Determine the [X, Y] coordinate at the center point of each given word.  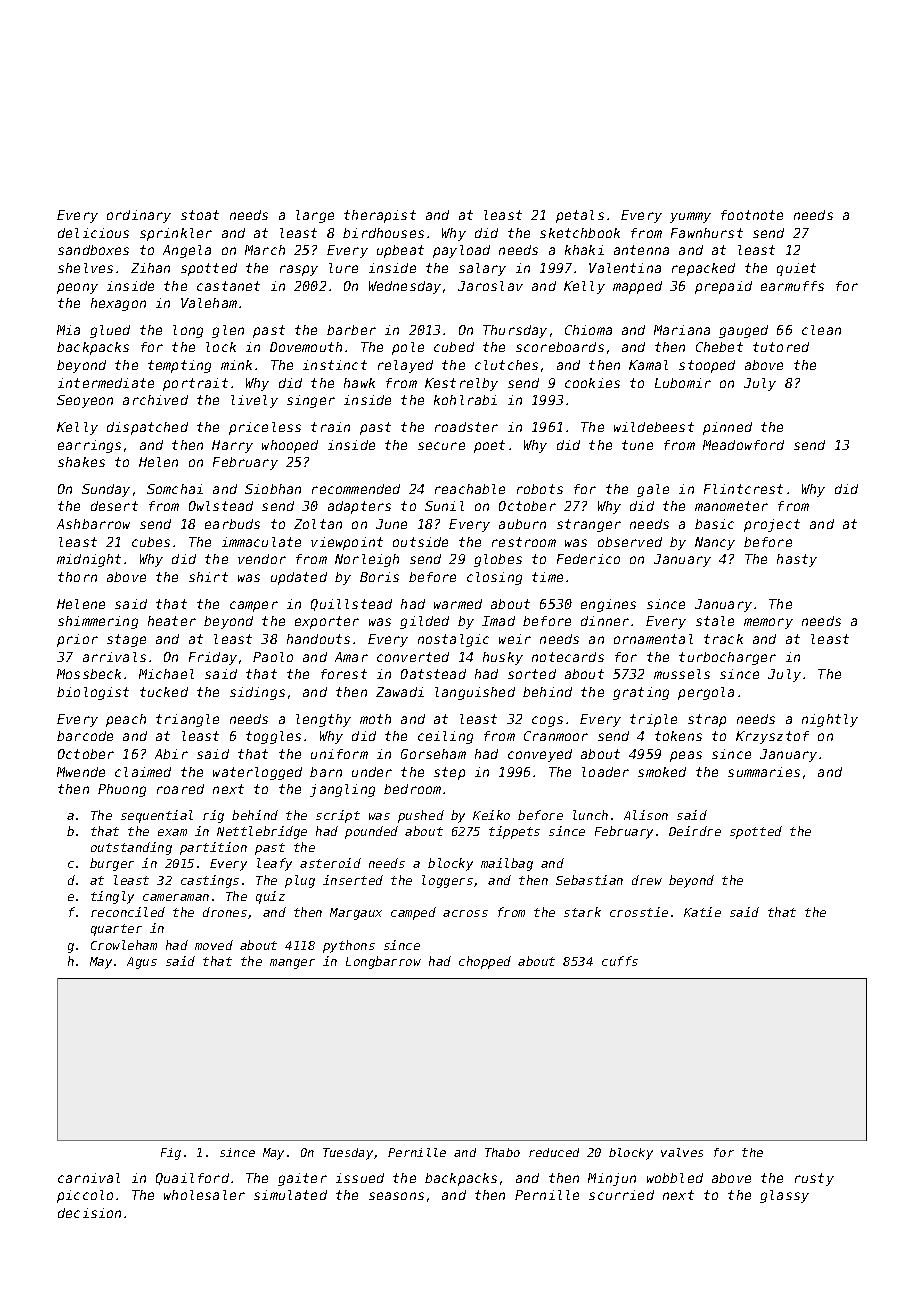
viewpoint [347, 543]
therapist [380, 216]
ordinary [139, 216]
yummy [690, 217]
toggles [273, 737]
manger [292, 964]
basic [714, 524]
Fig [171, 1154]
